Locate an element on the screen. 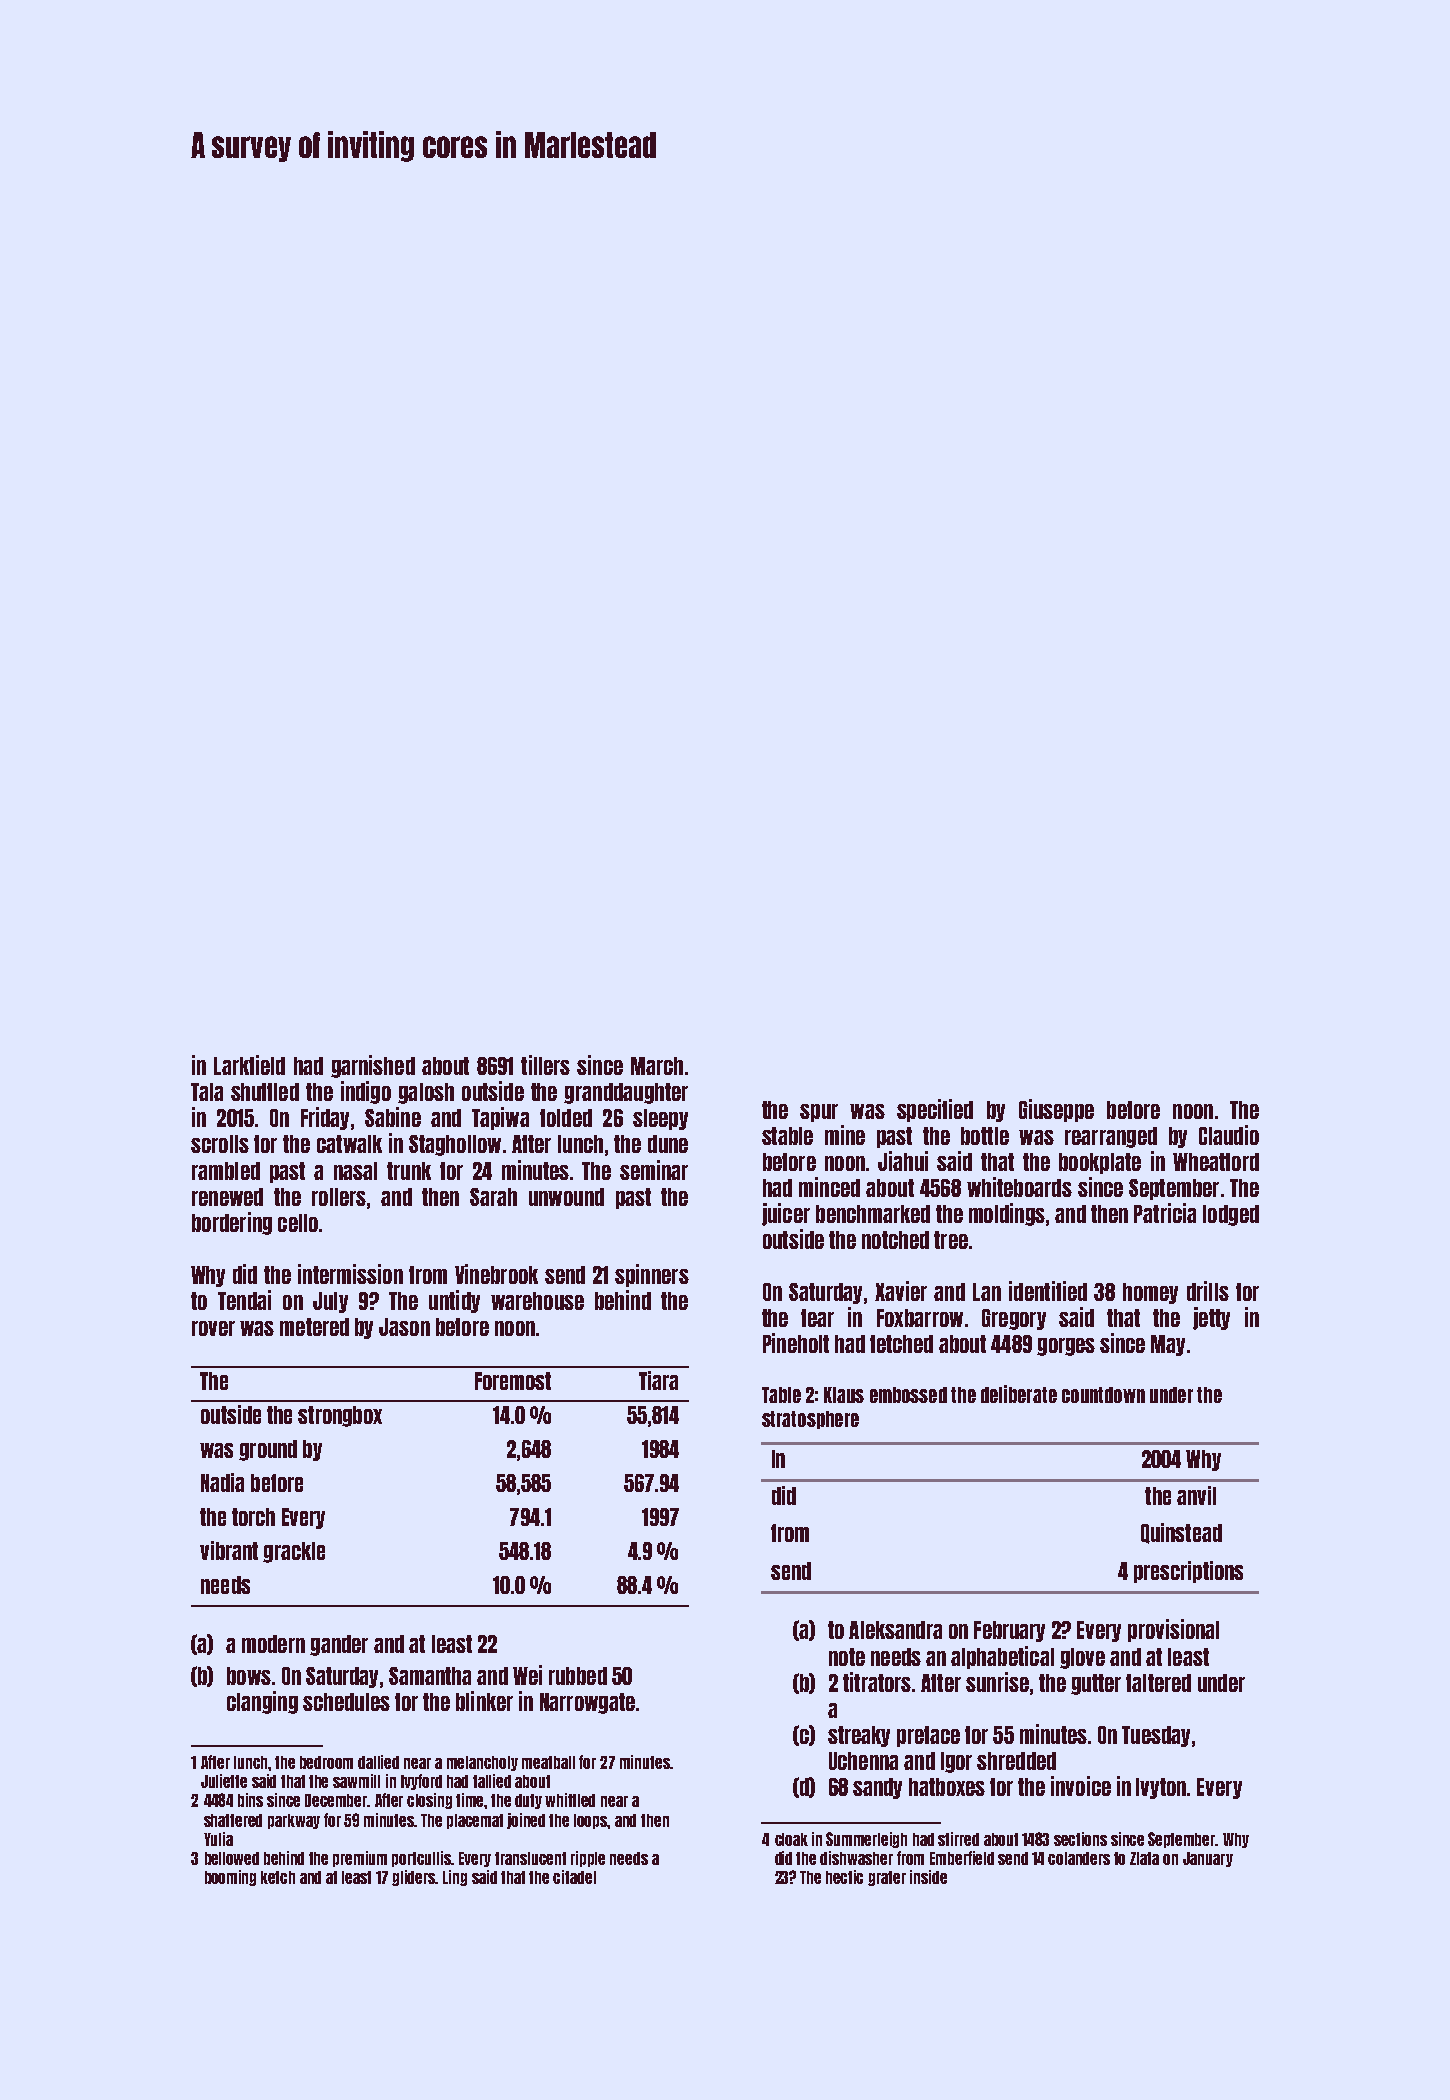 The image size is (1450, 2100). tillers is located at coordinates (545, 1065).
